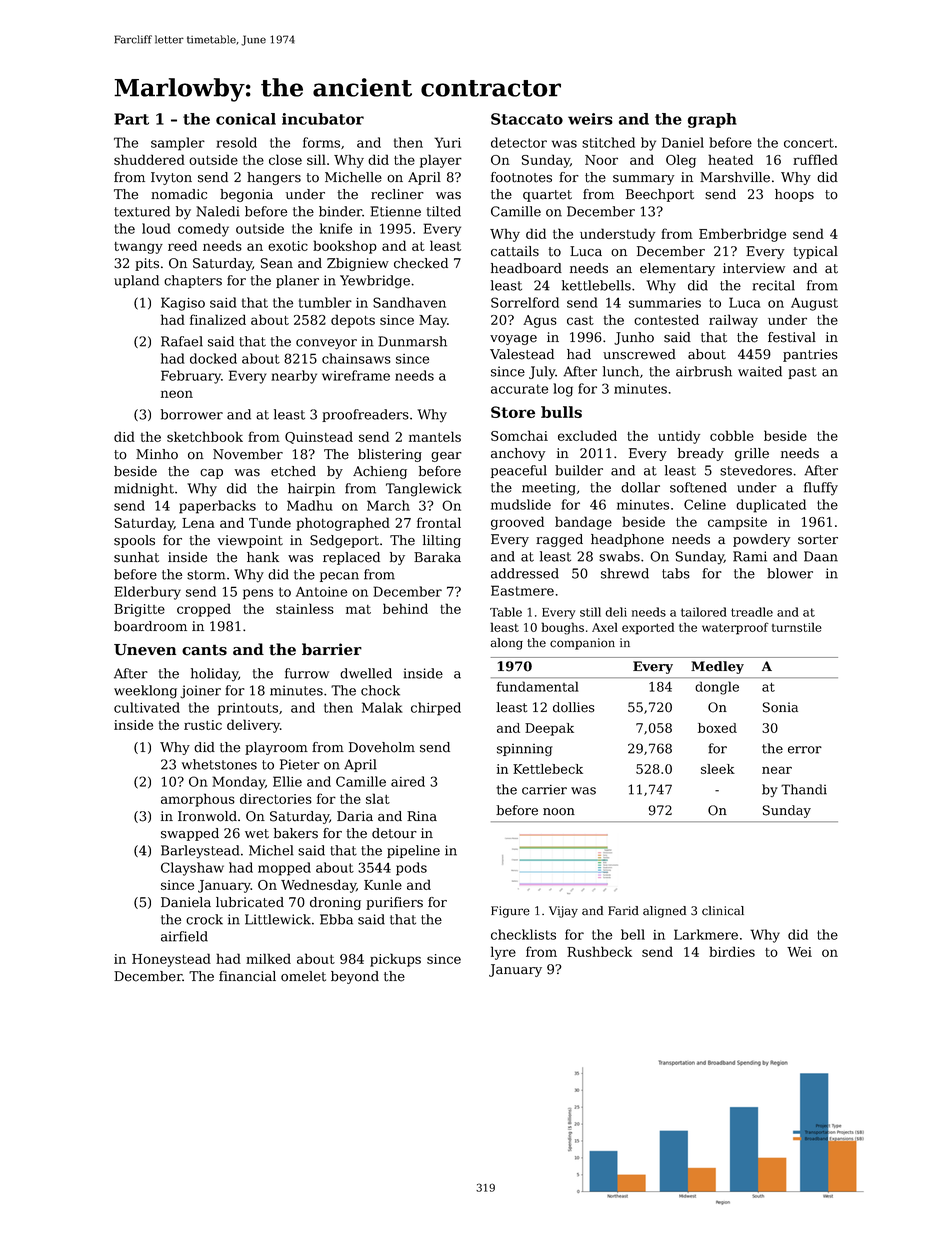 The width and height of the document is (952, 1233). Describe the element at coordinates (816, 252) in the document. I see `typical` at that location.
